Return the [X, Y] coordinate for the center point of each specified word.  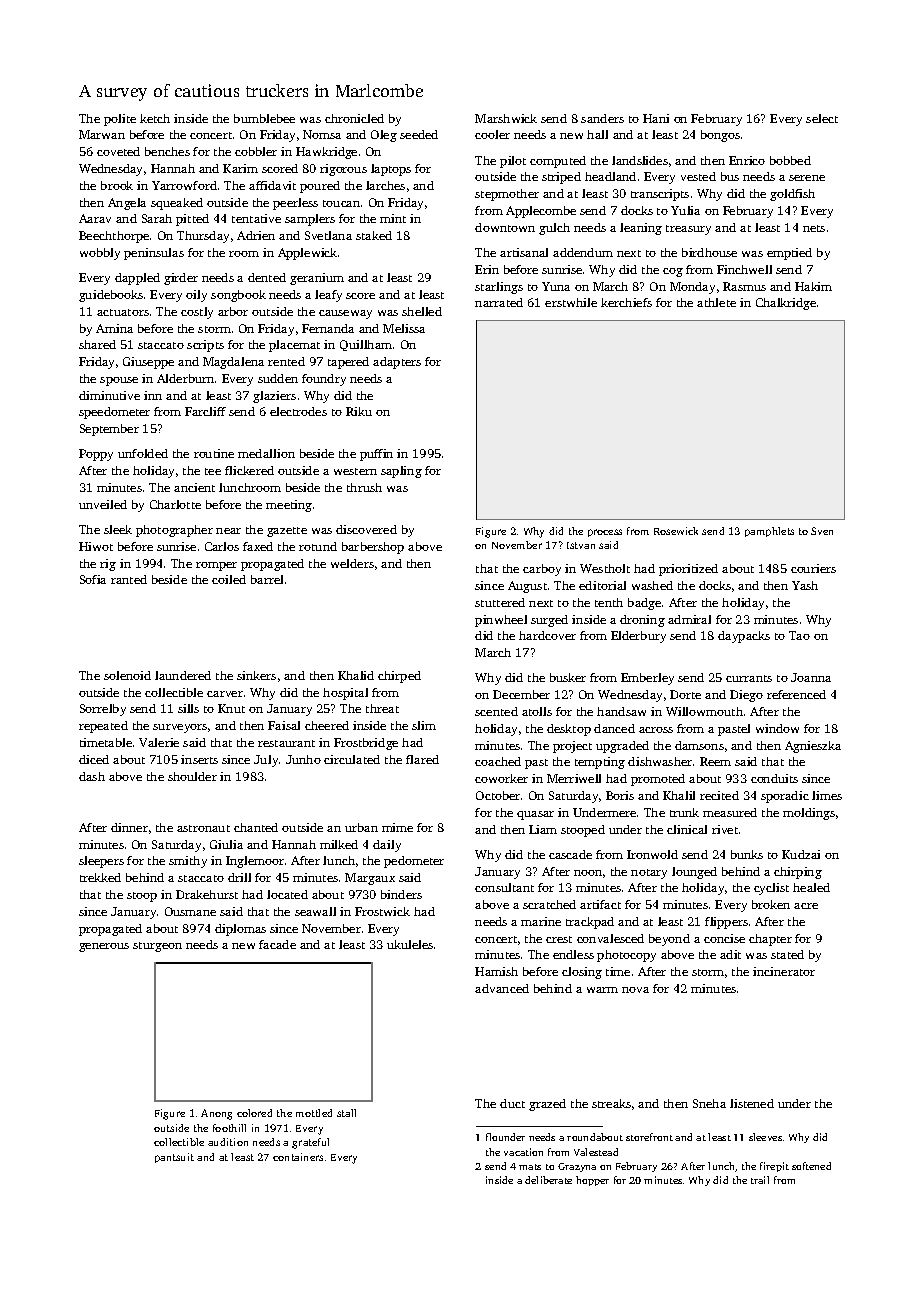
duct [512, 1103]
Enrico [747, 160]
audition [228, 1142]
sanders [602, 118]
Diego [746, 696]
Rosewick [676, 531]
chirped [399, 677]
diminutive [109, 395]
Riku [359, 411]
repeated [103, 727]
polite [120, 120]
